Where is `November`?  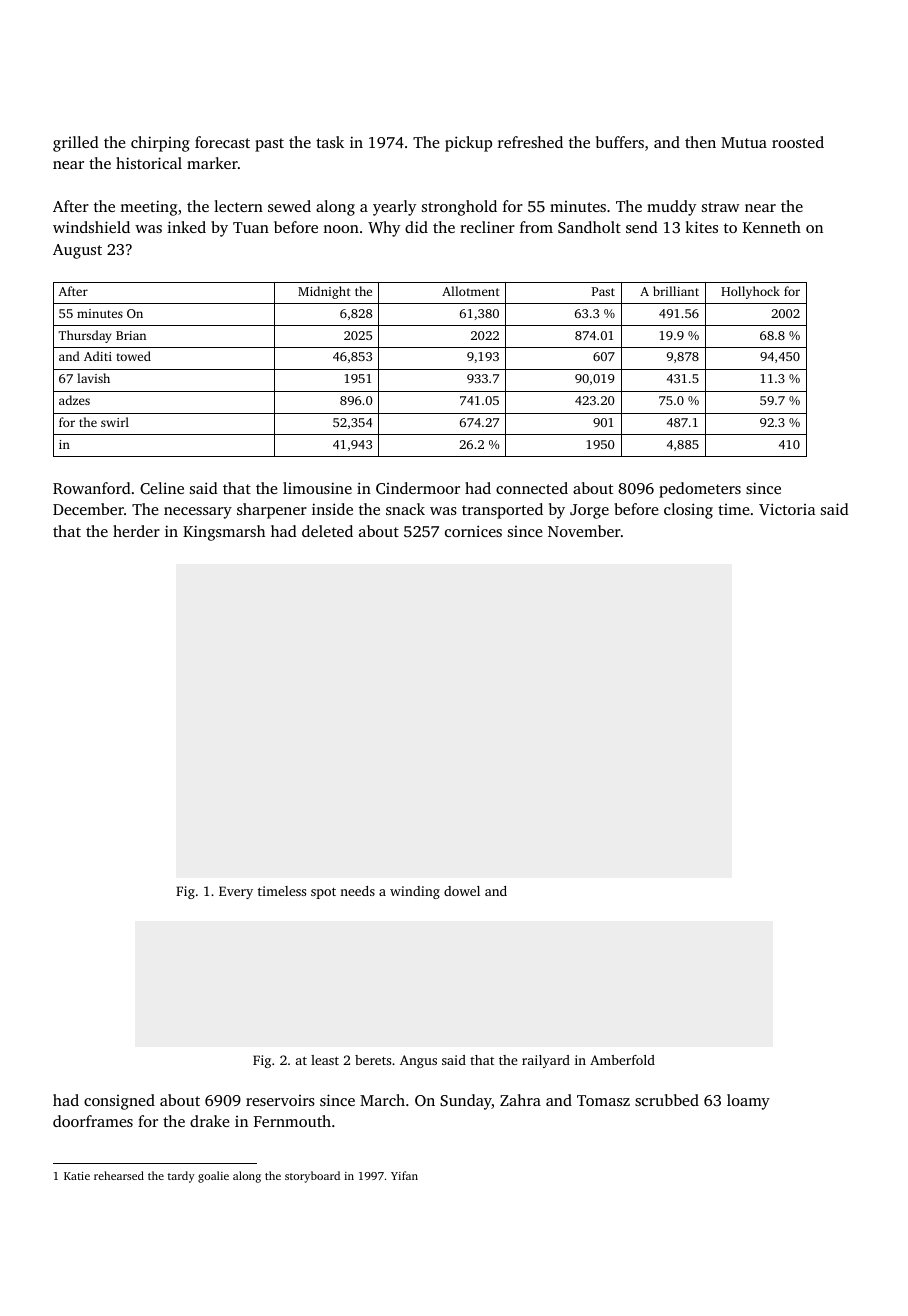 November is located at coordinates (584, 531).
